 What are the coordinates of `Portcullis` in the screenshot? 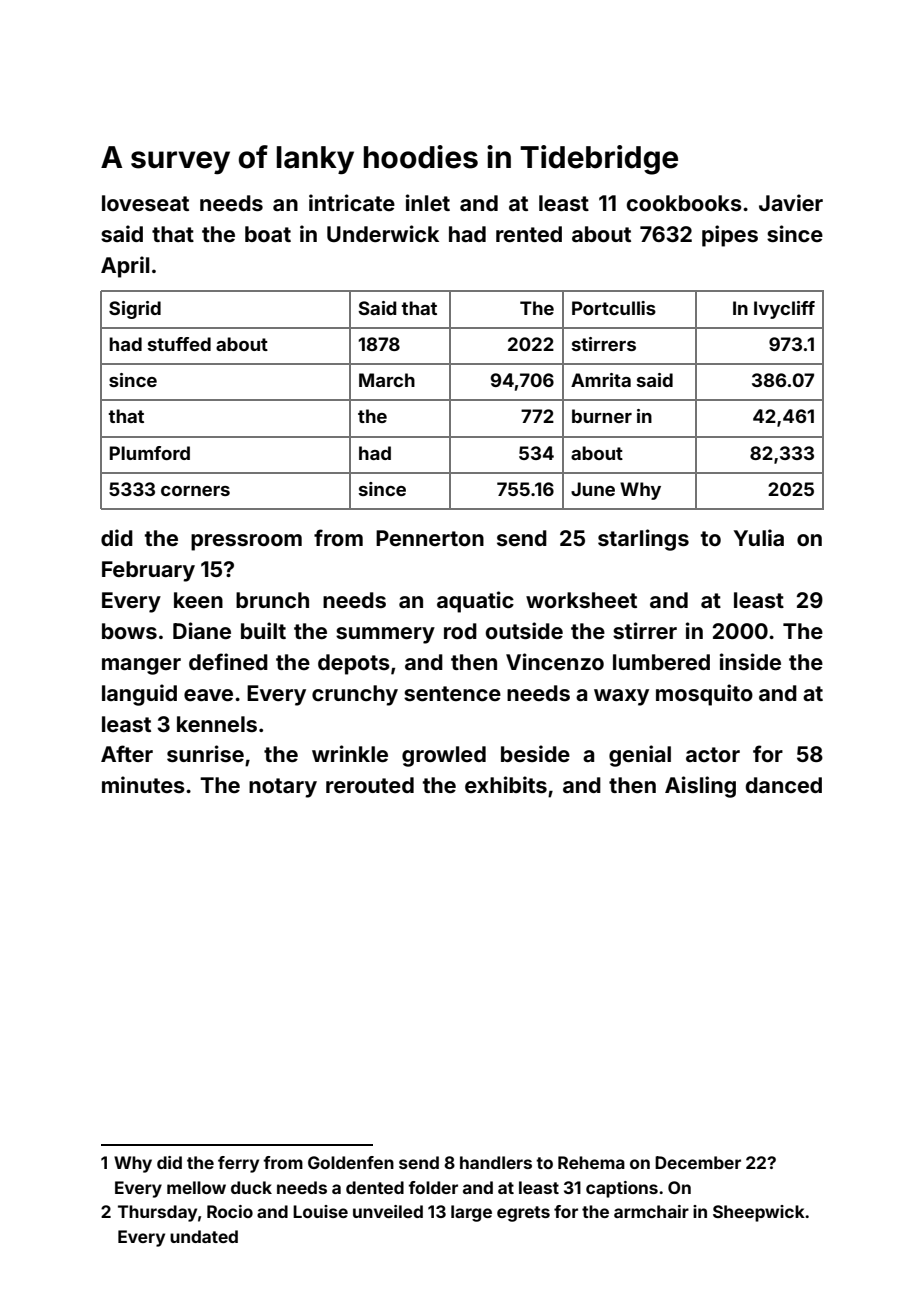 It's located at (614, 308).
